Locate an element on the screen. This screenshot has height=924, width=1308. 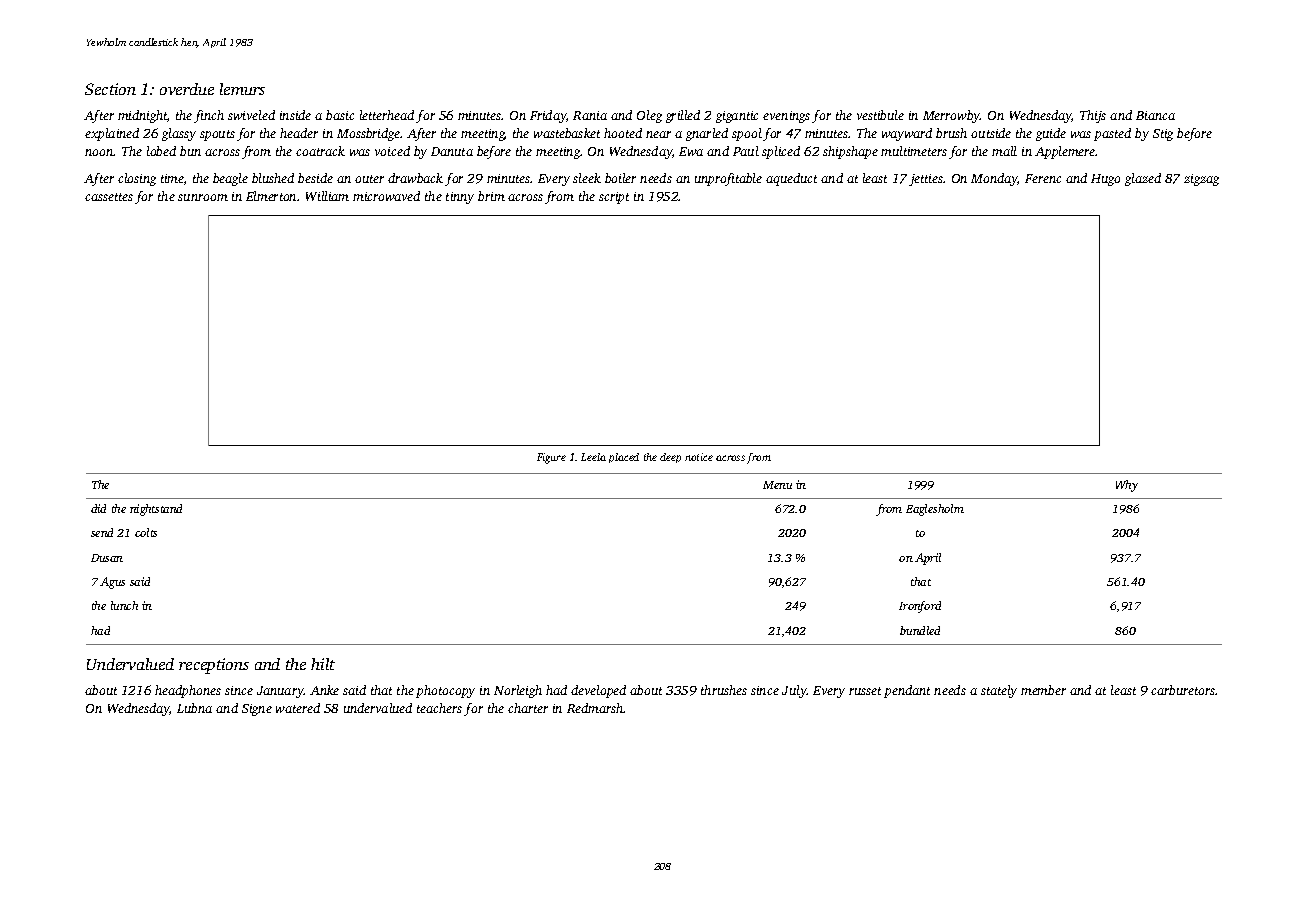
placed is located at coordinates (624, 458).
